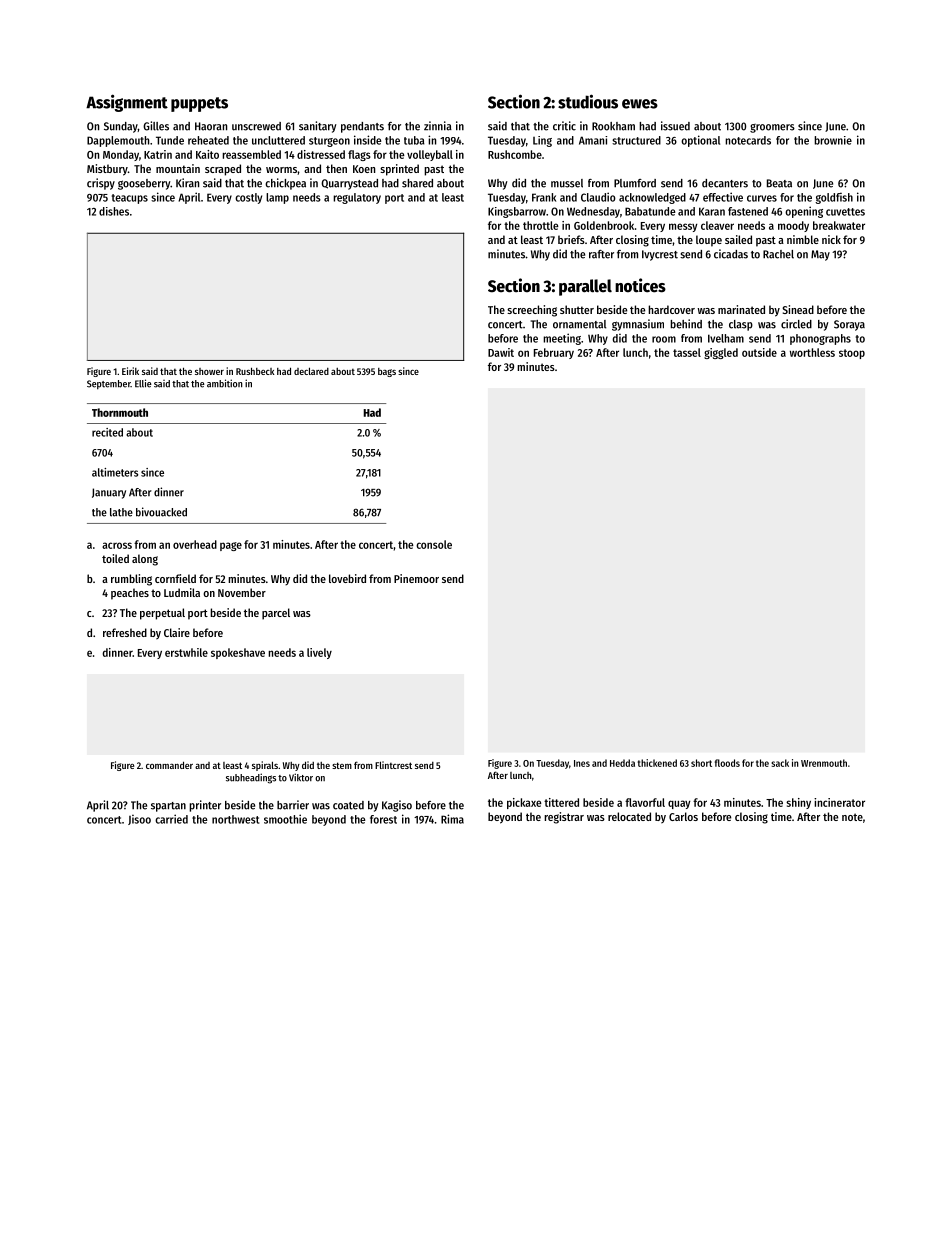 This document has height=1233, width=952. What do you see at coordinates (127, 103) in the document?
I see `Assignment` at bounding box center [127, 103].
